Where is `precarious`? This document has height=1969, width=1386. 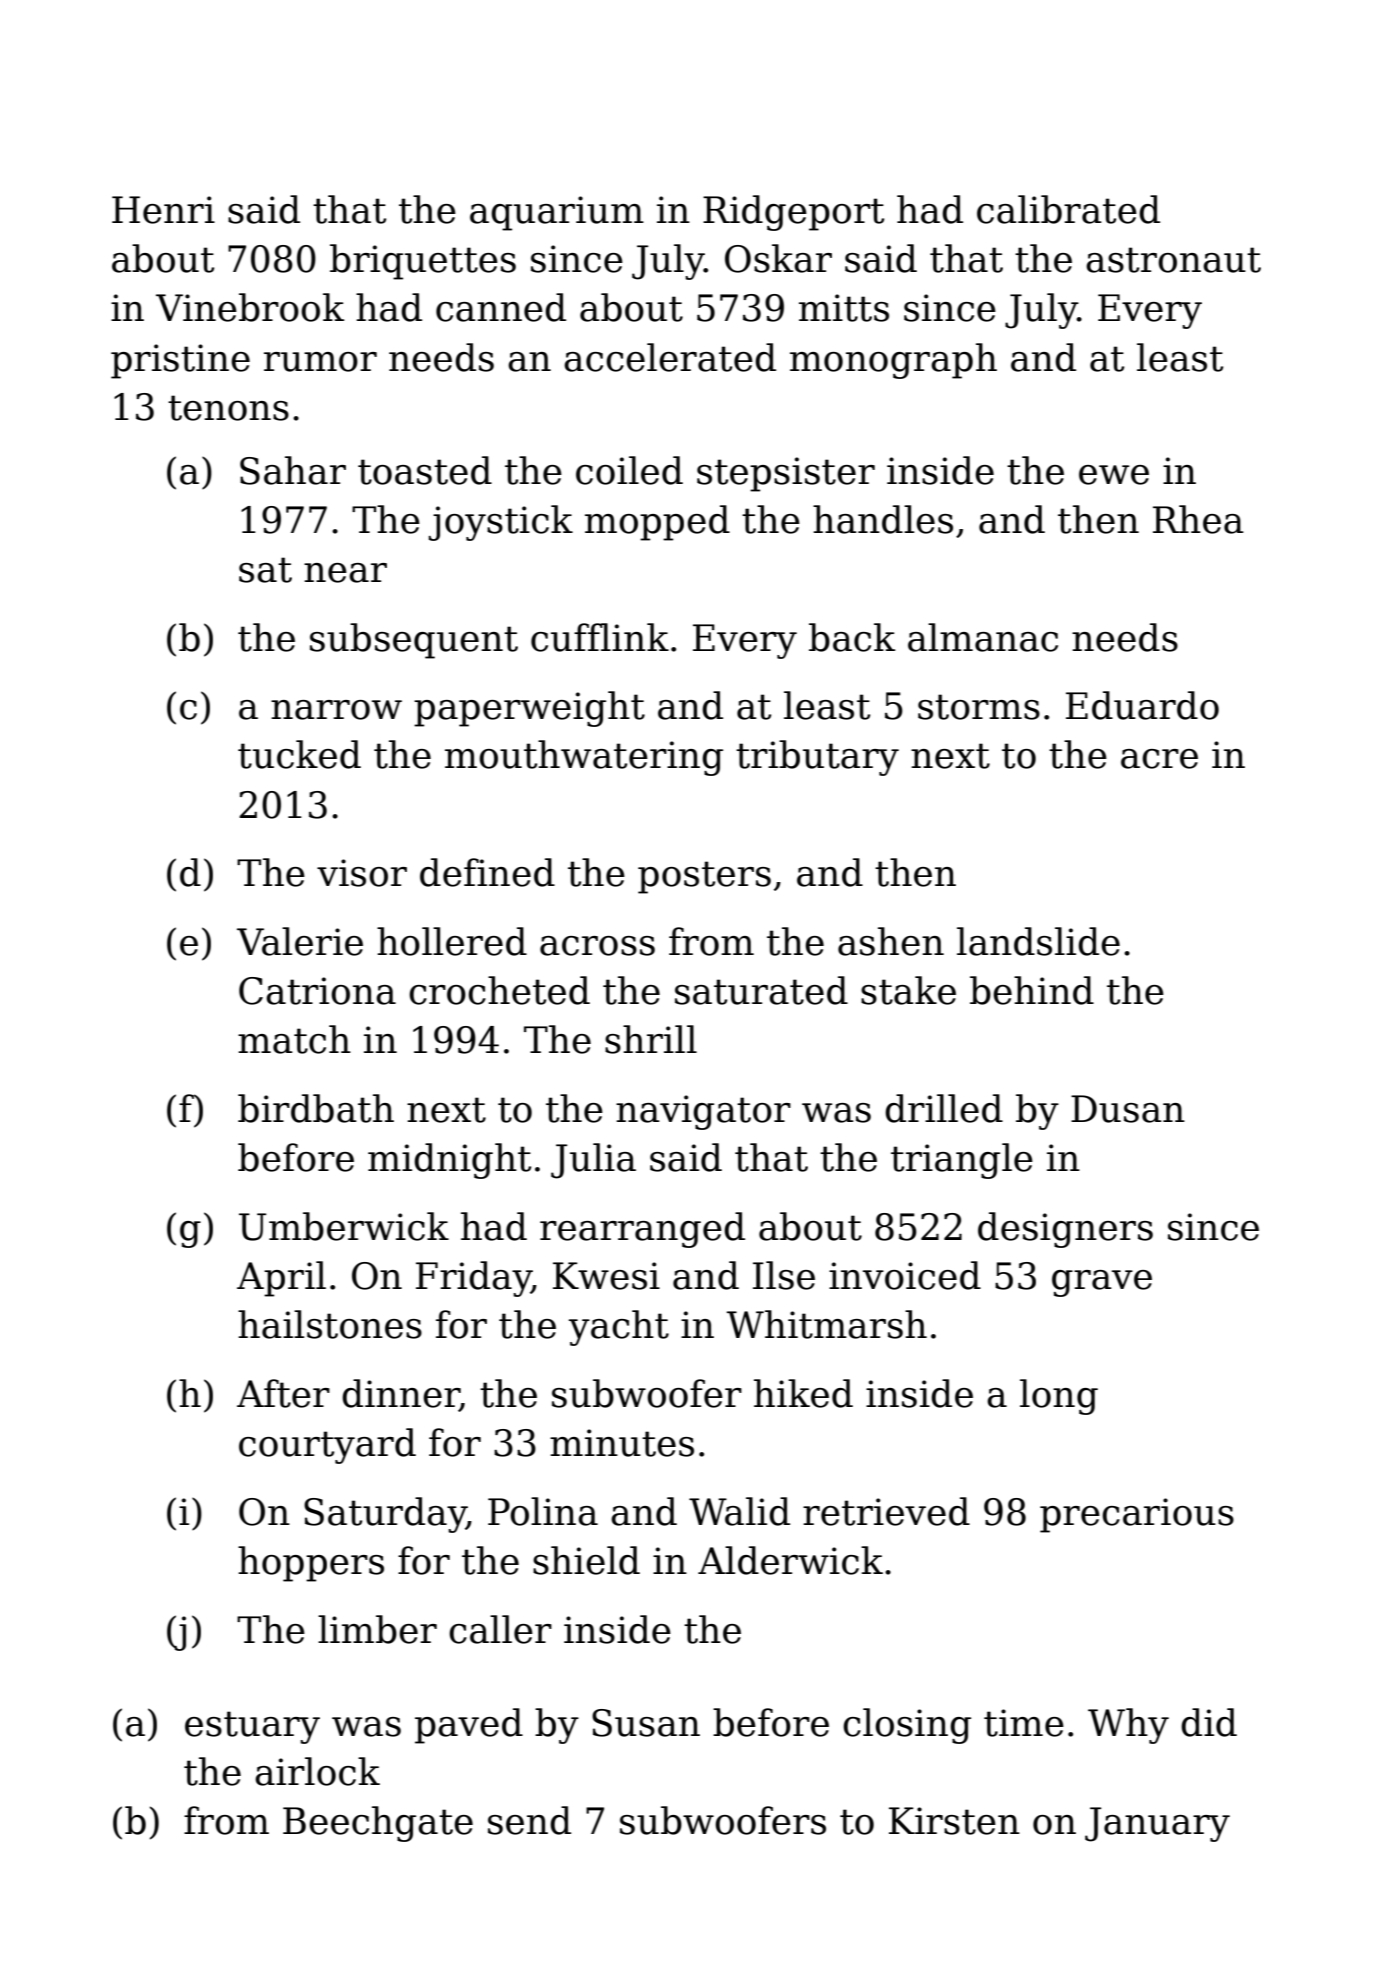
precarious is located at coordinates (1137, 1515).
